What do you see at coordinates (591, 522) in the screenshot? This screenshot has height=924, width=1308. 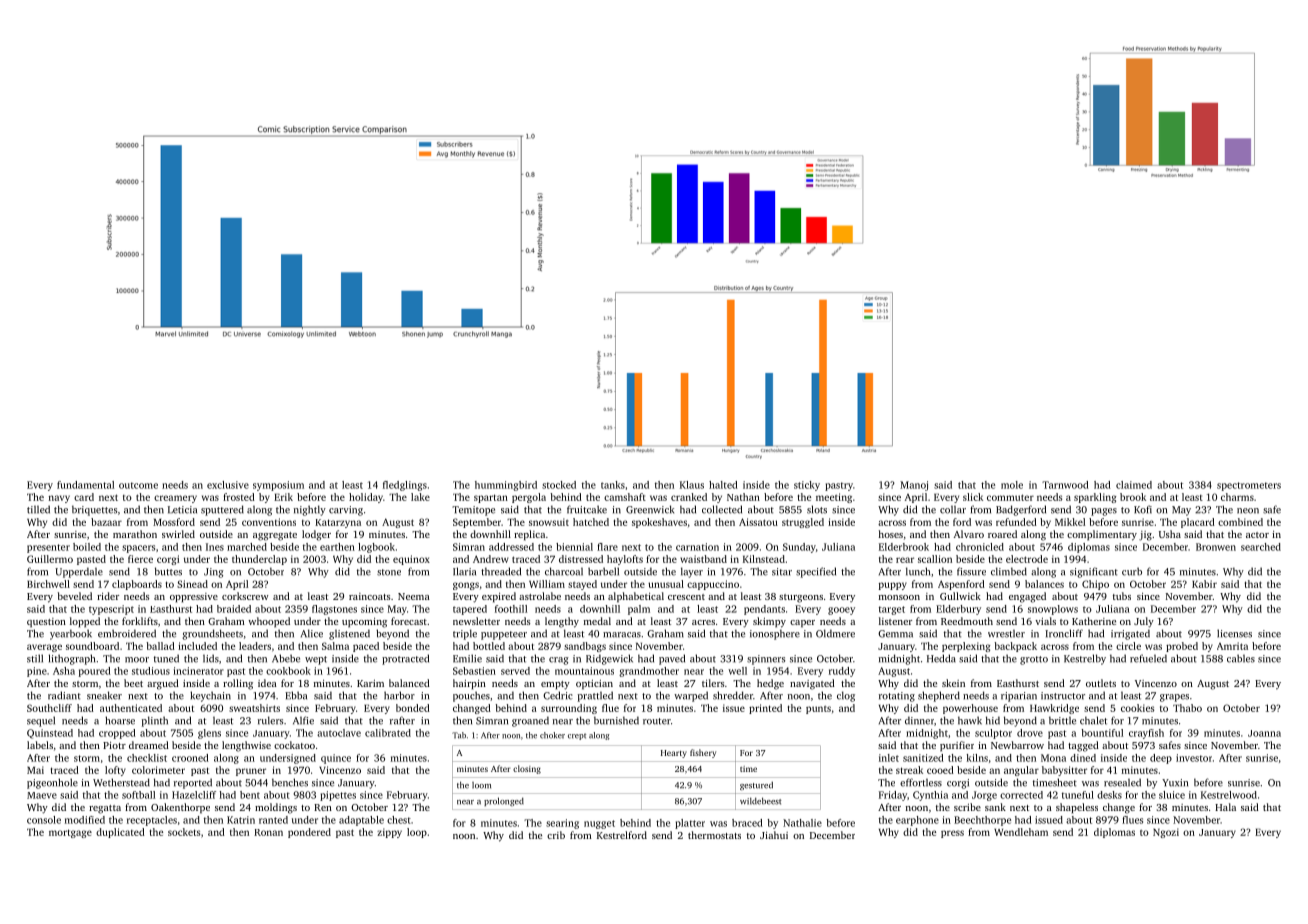 I see `hatched` at bounding box center [591, 522].
